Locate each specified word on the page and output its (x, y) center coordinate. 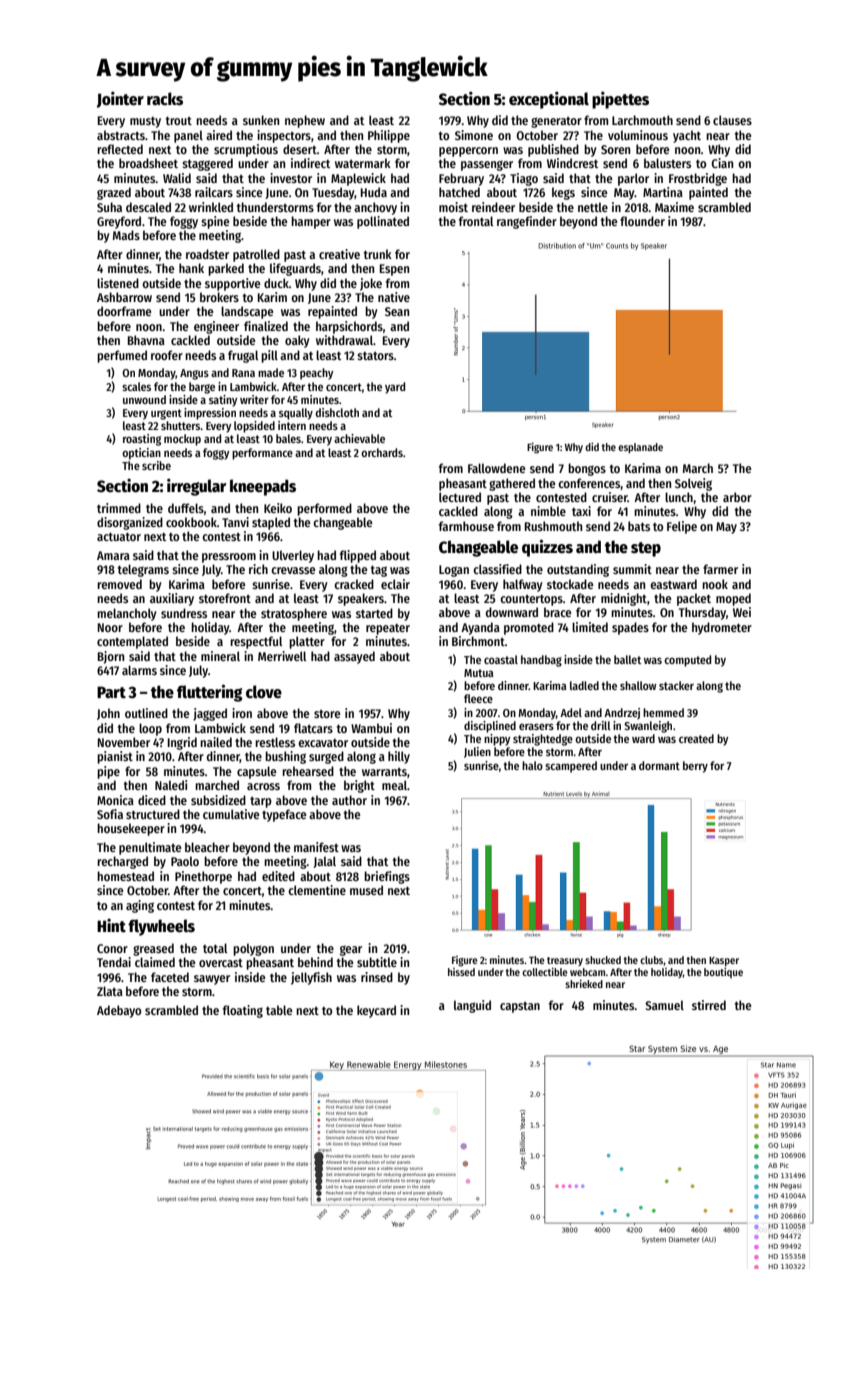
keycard (376, 1011)
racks (165, 98)
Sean (397, 311)
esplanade (640, 448)
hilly (399, 757)
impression (210, 414)
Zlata (110, 991)
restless (275, 742)
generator (556, 122)
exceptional (549, 100)
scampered (571, 767)
